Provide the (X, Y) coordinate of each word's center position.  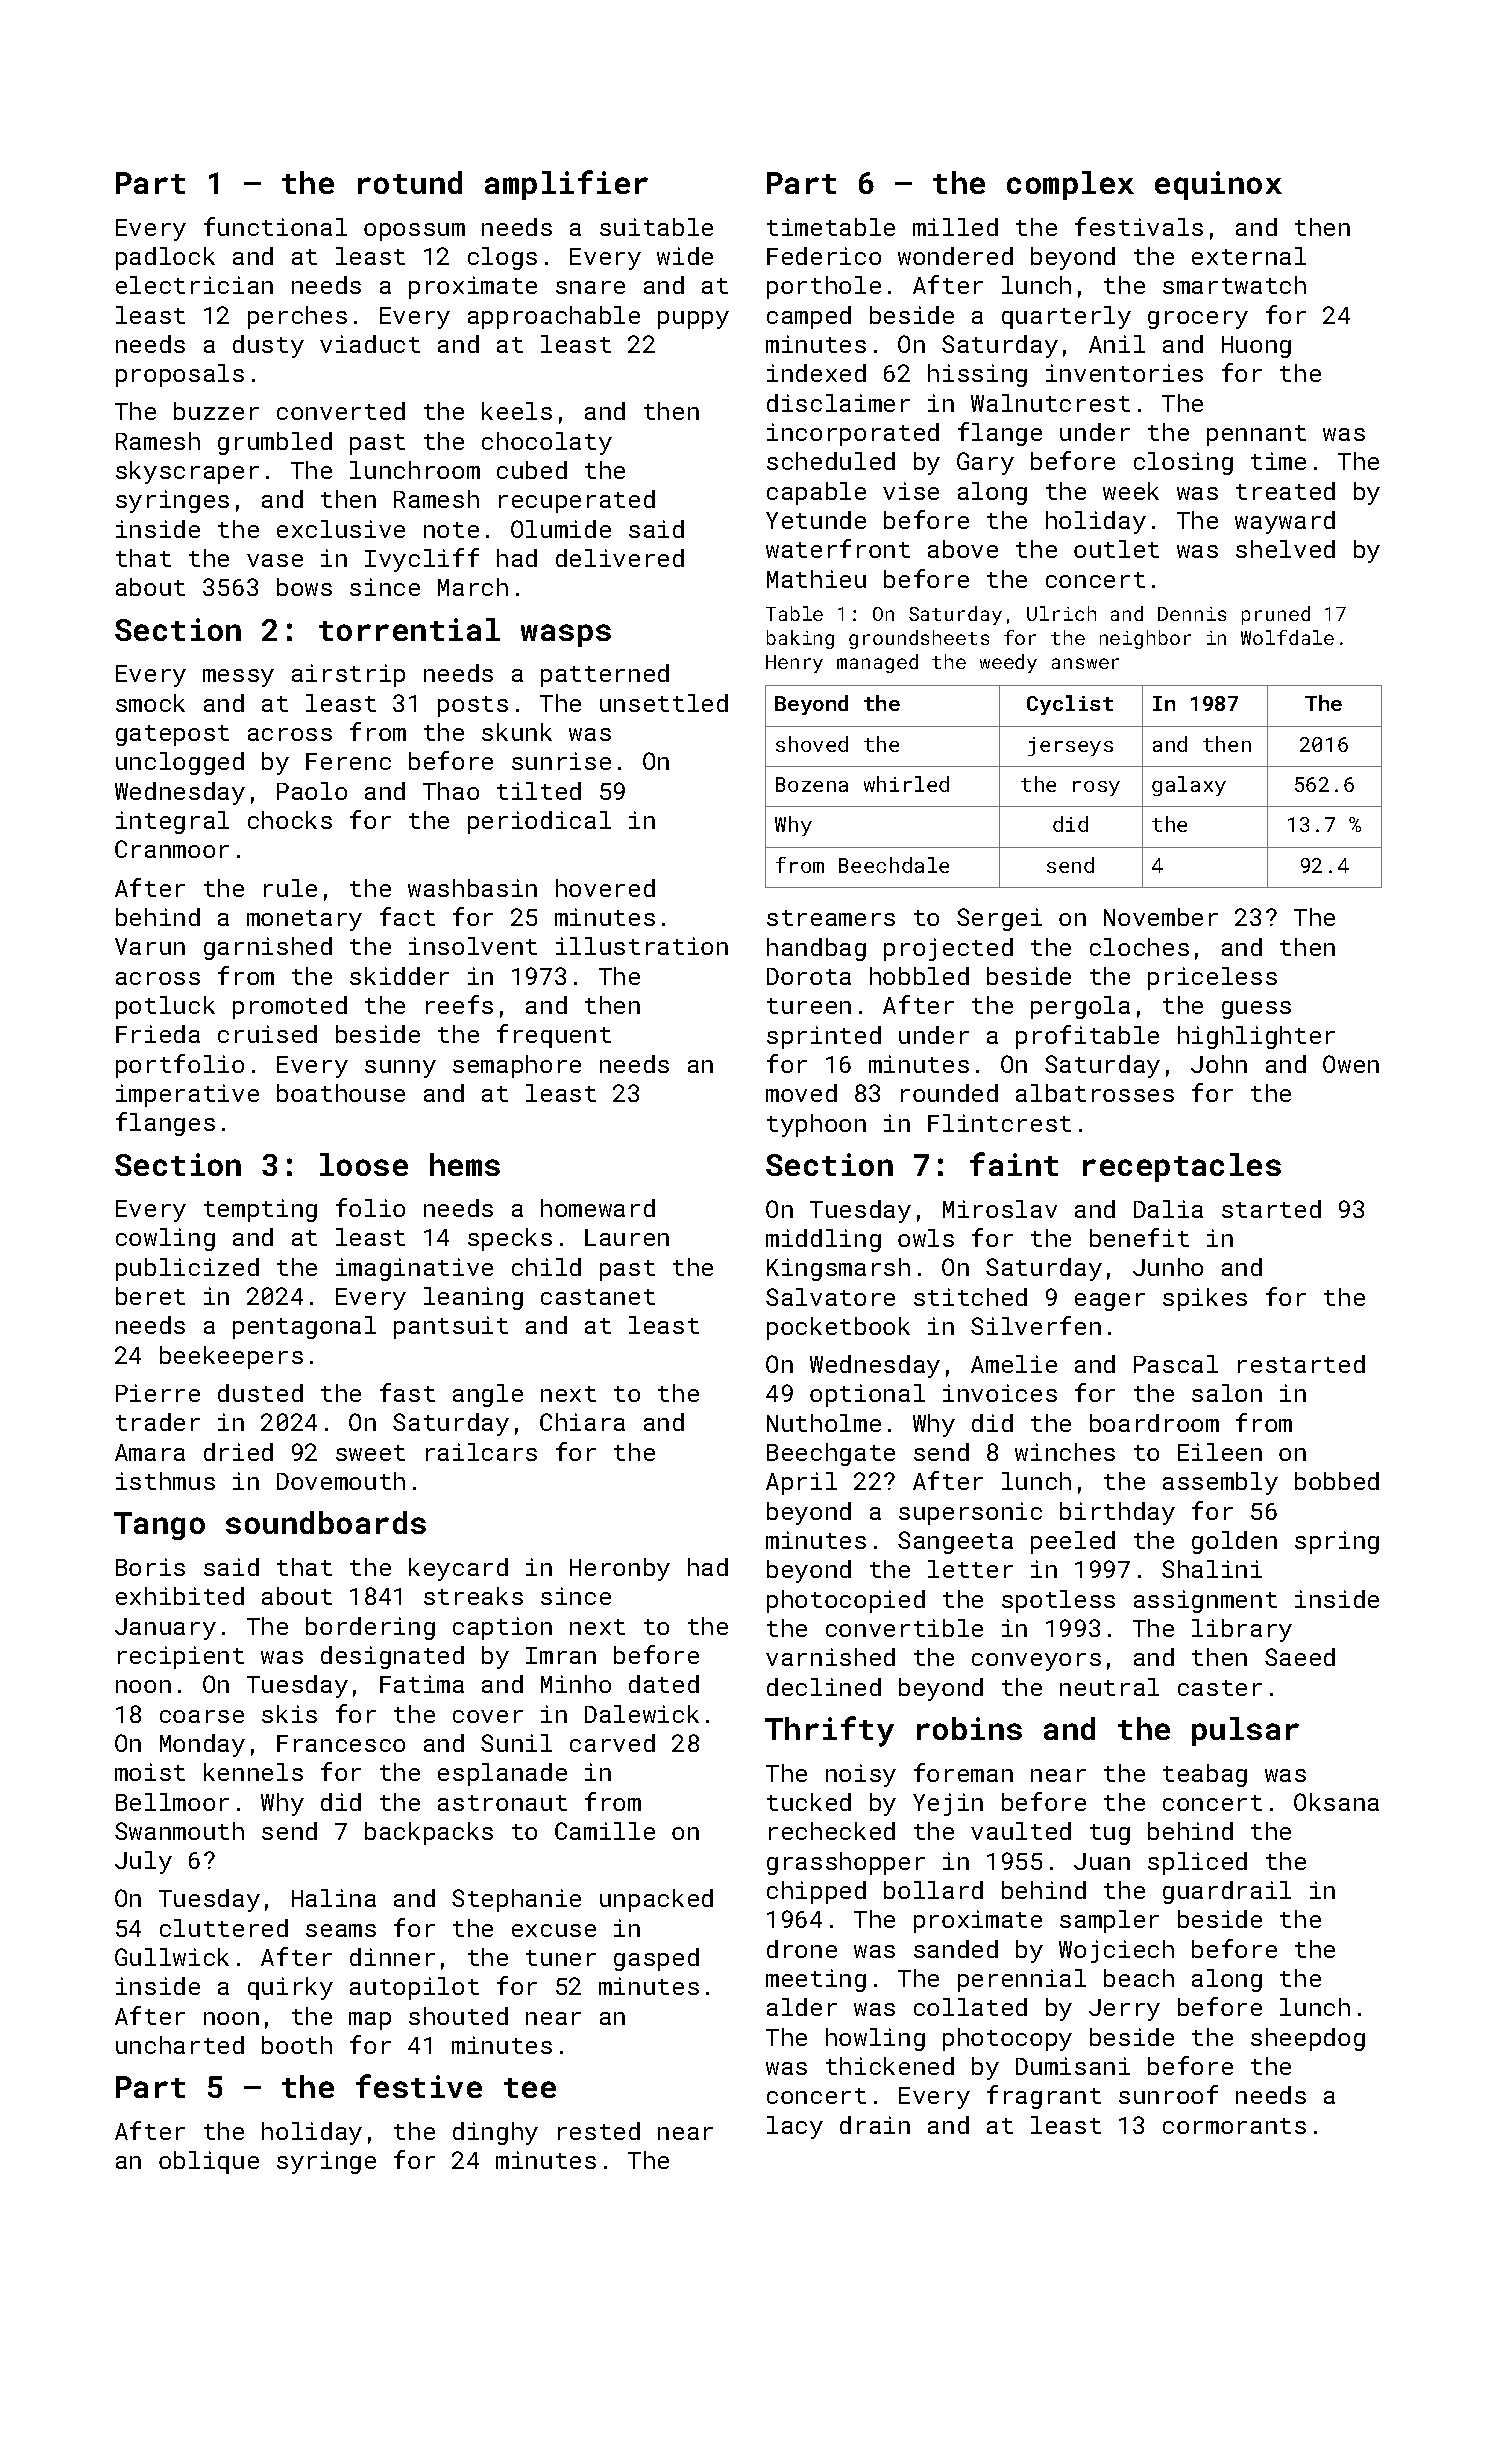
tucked (809, 1802)
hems (465, 1164)
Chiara (582, 1422)
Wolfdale (1287, 637)
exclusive (341, 529)
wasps (566, 635)
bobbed (1337, 1481)
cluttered (224, 1928)
